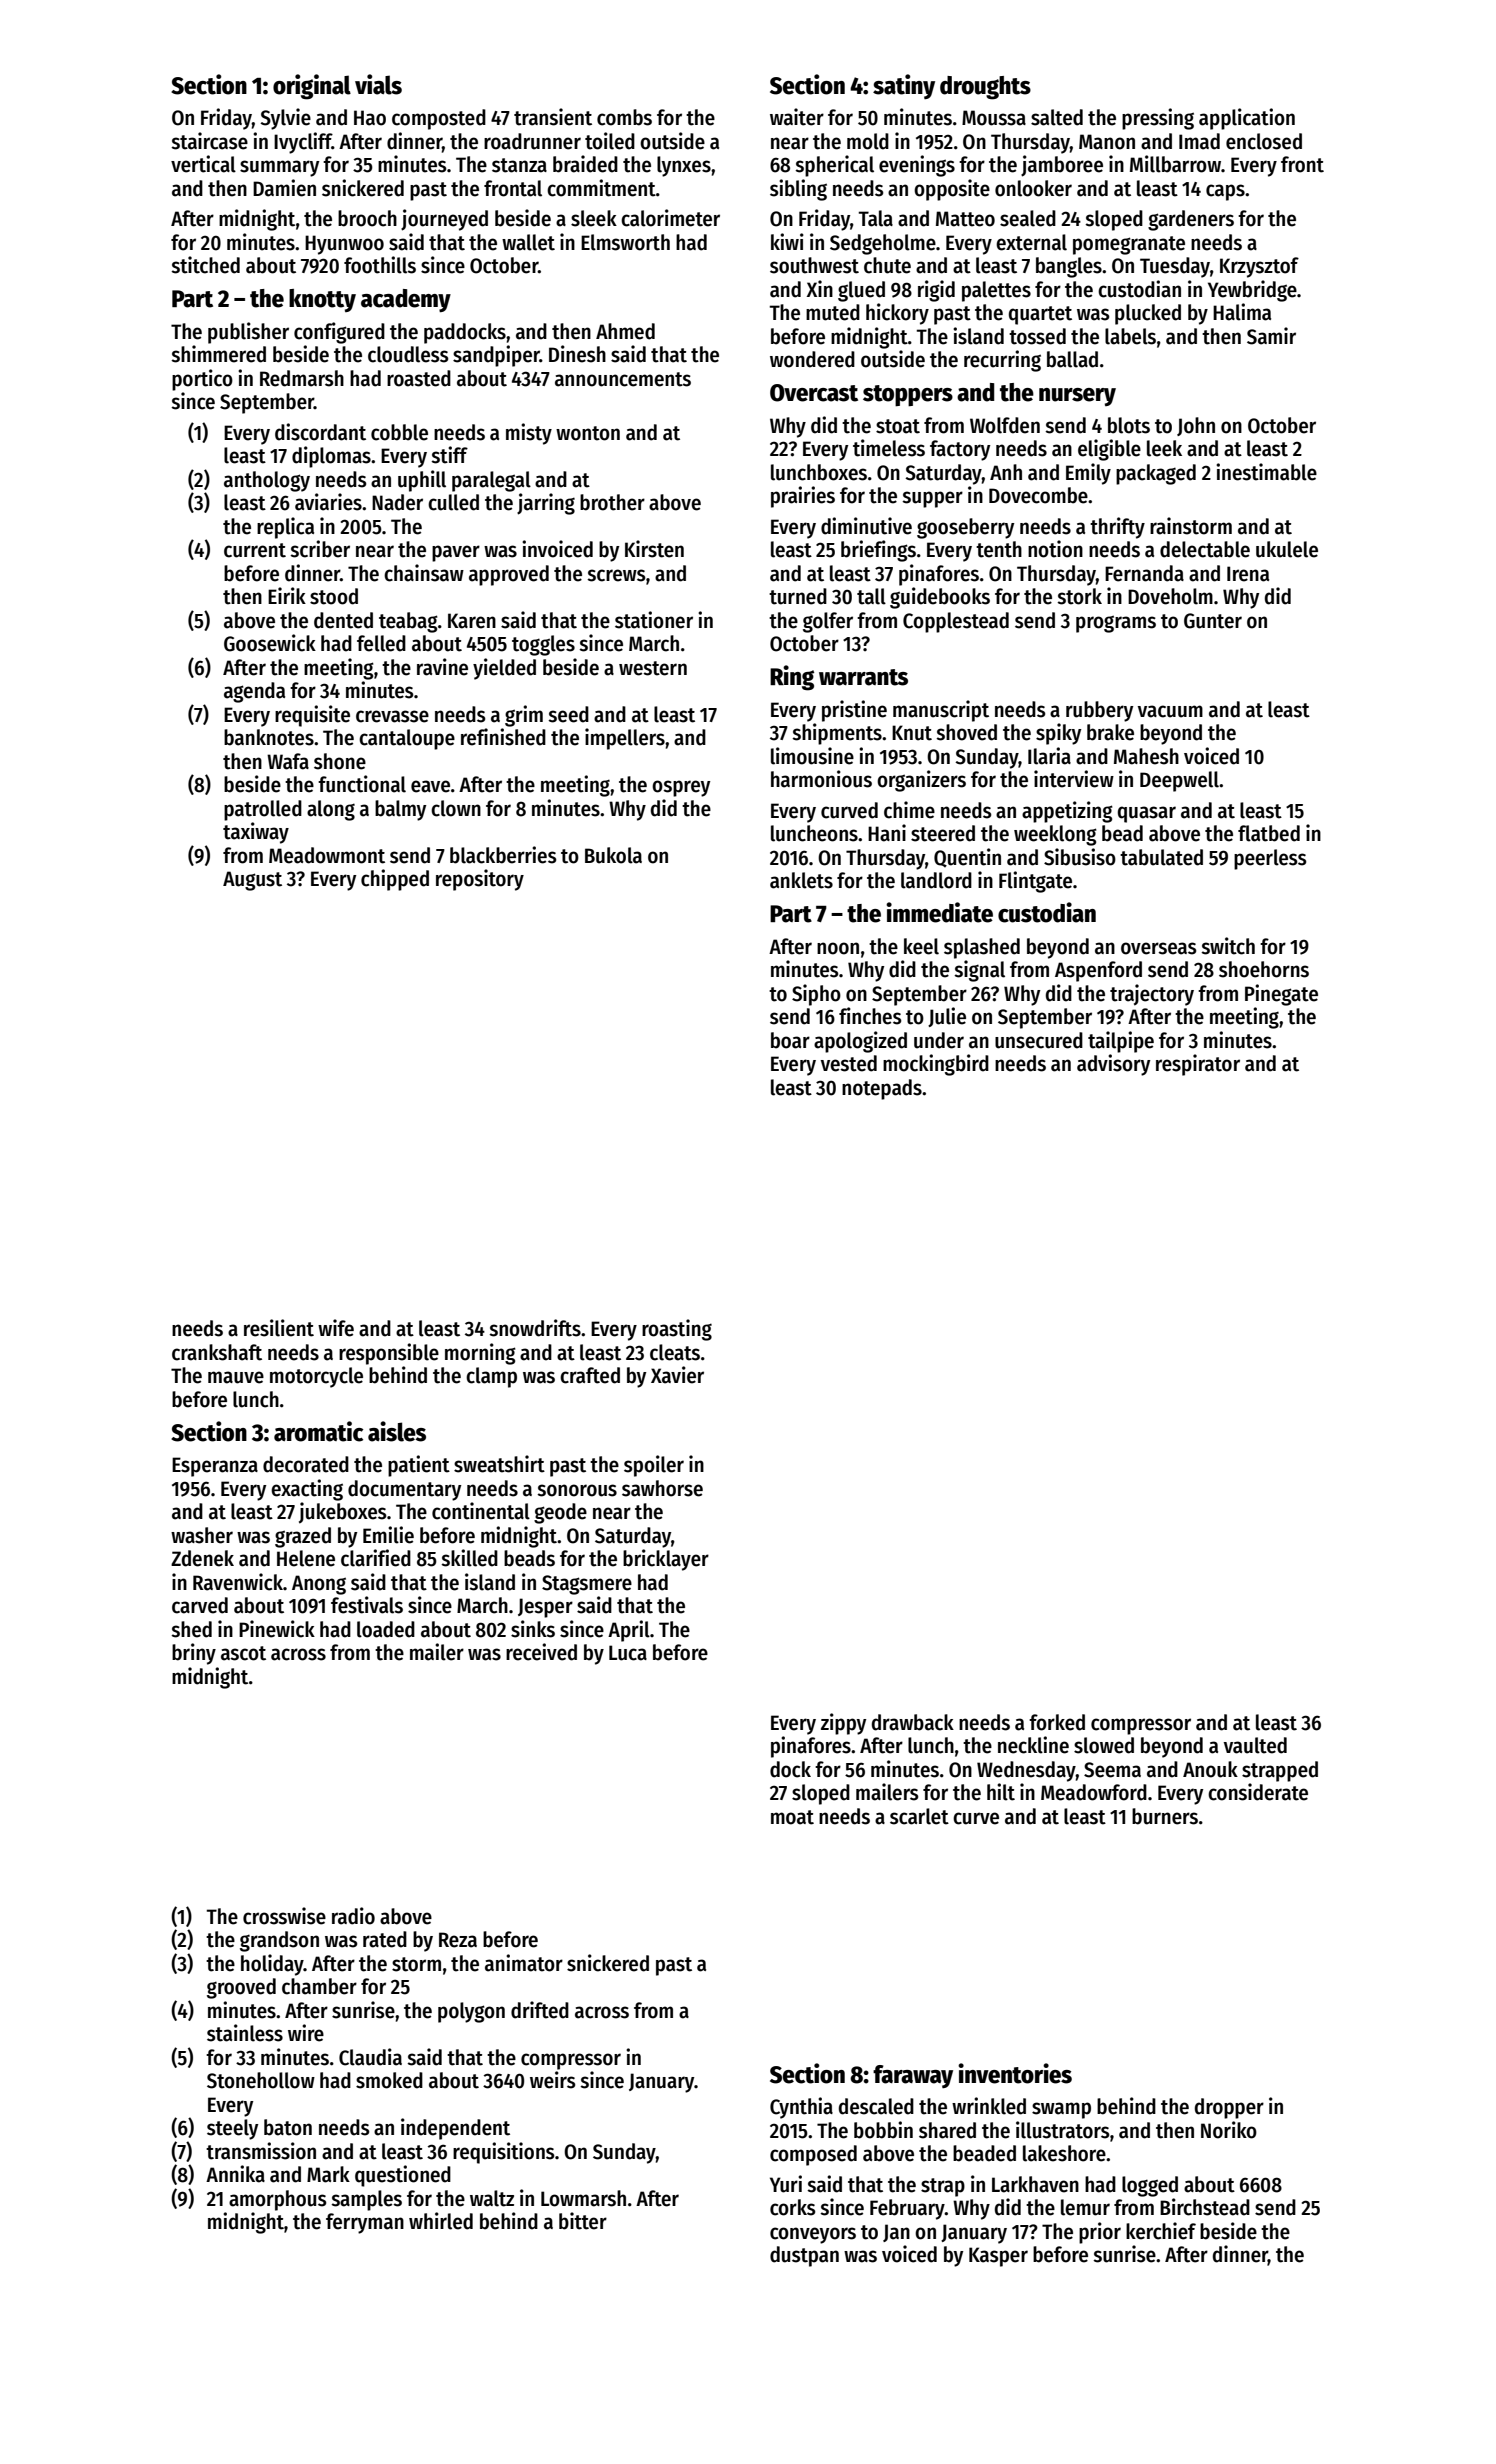 The width and height of the screenshot is (1496, 2464). Describe the element at coordinates (235, 2174) in the screenshot. I see `Annika` at that location.
